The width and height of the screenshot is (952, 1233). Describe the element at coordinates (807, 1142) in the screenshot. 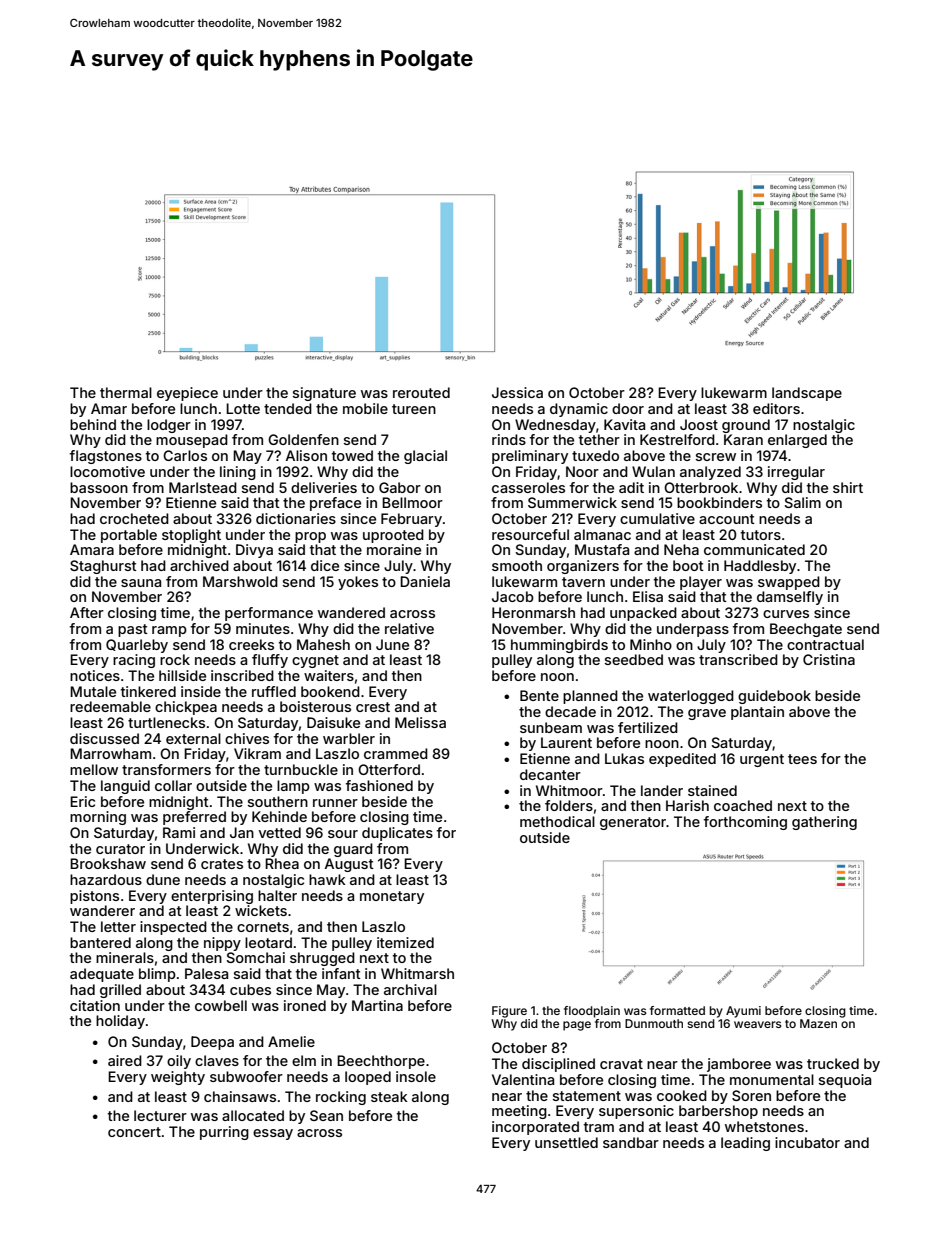

I see `incubator` at that location.
